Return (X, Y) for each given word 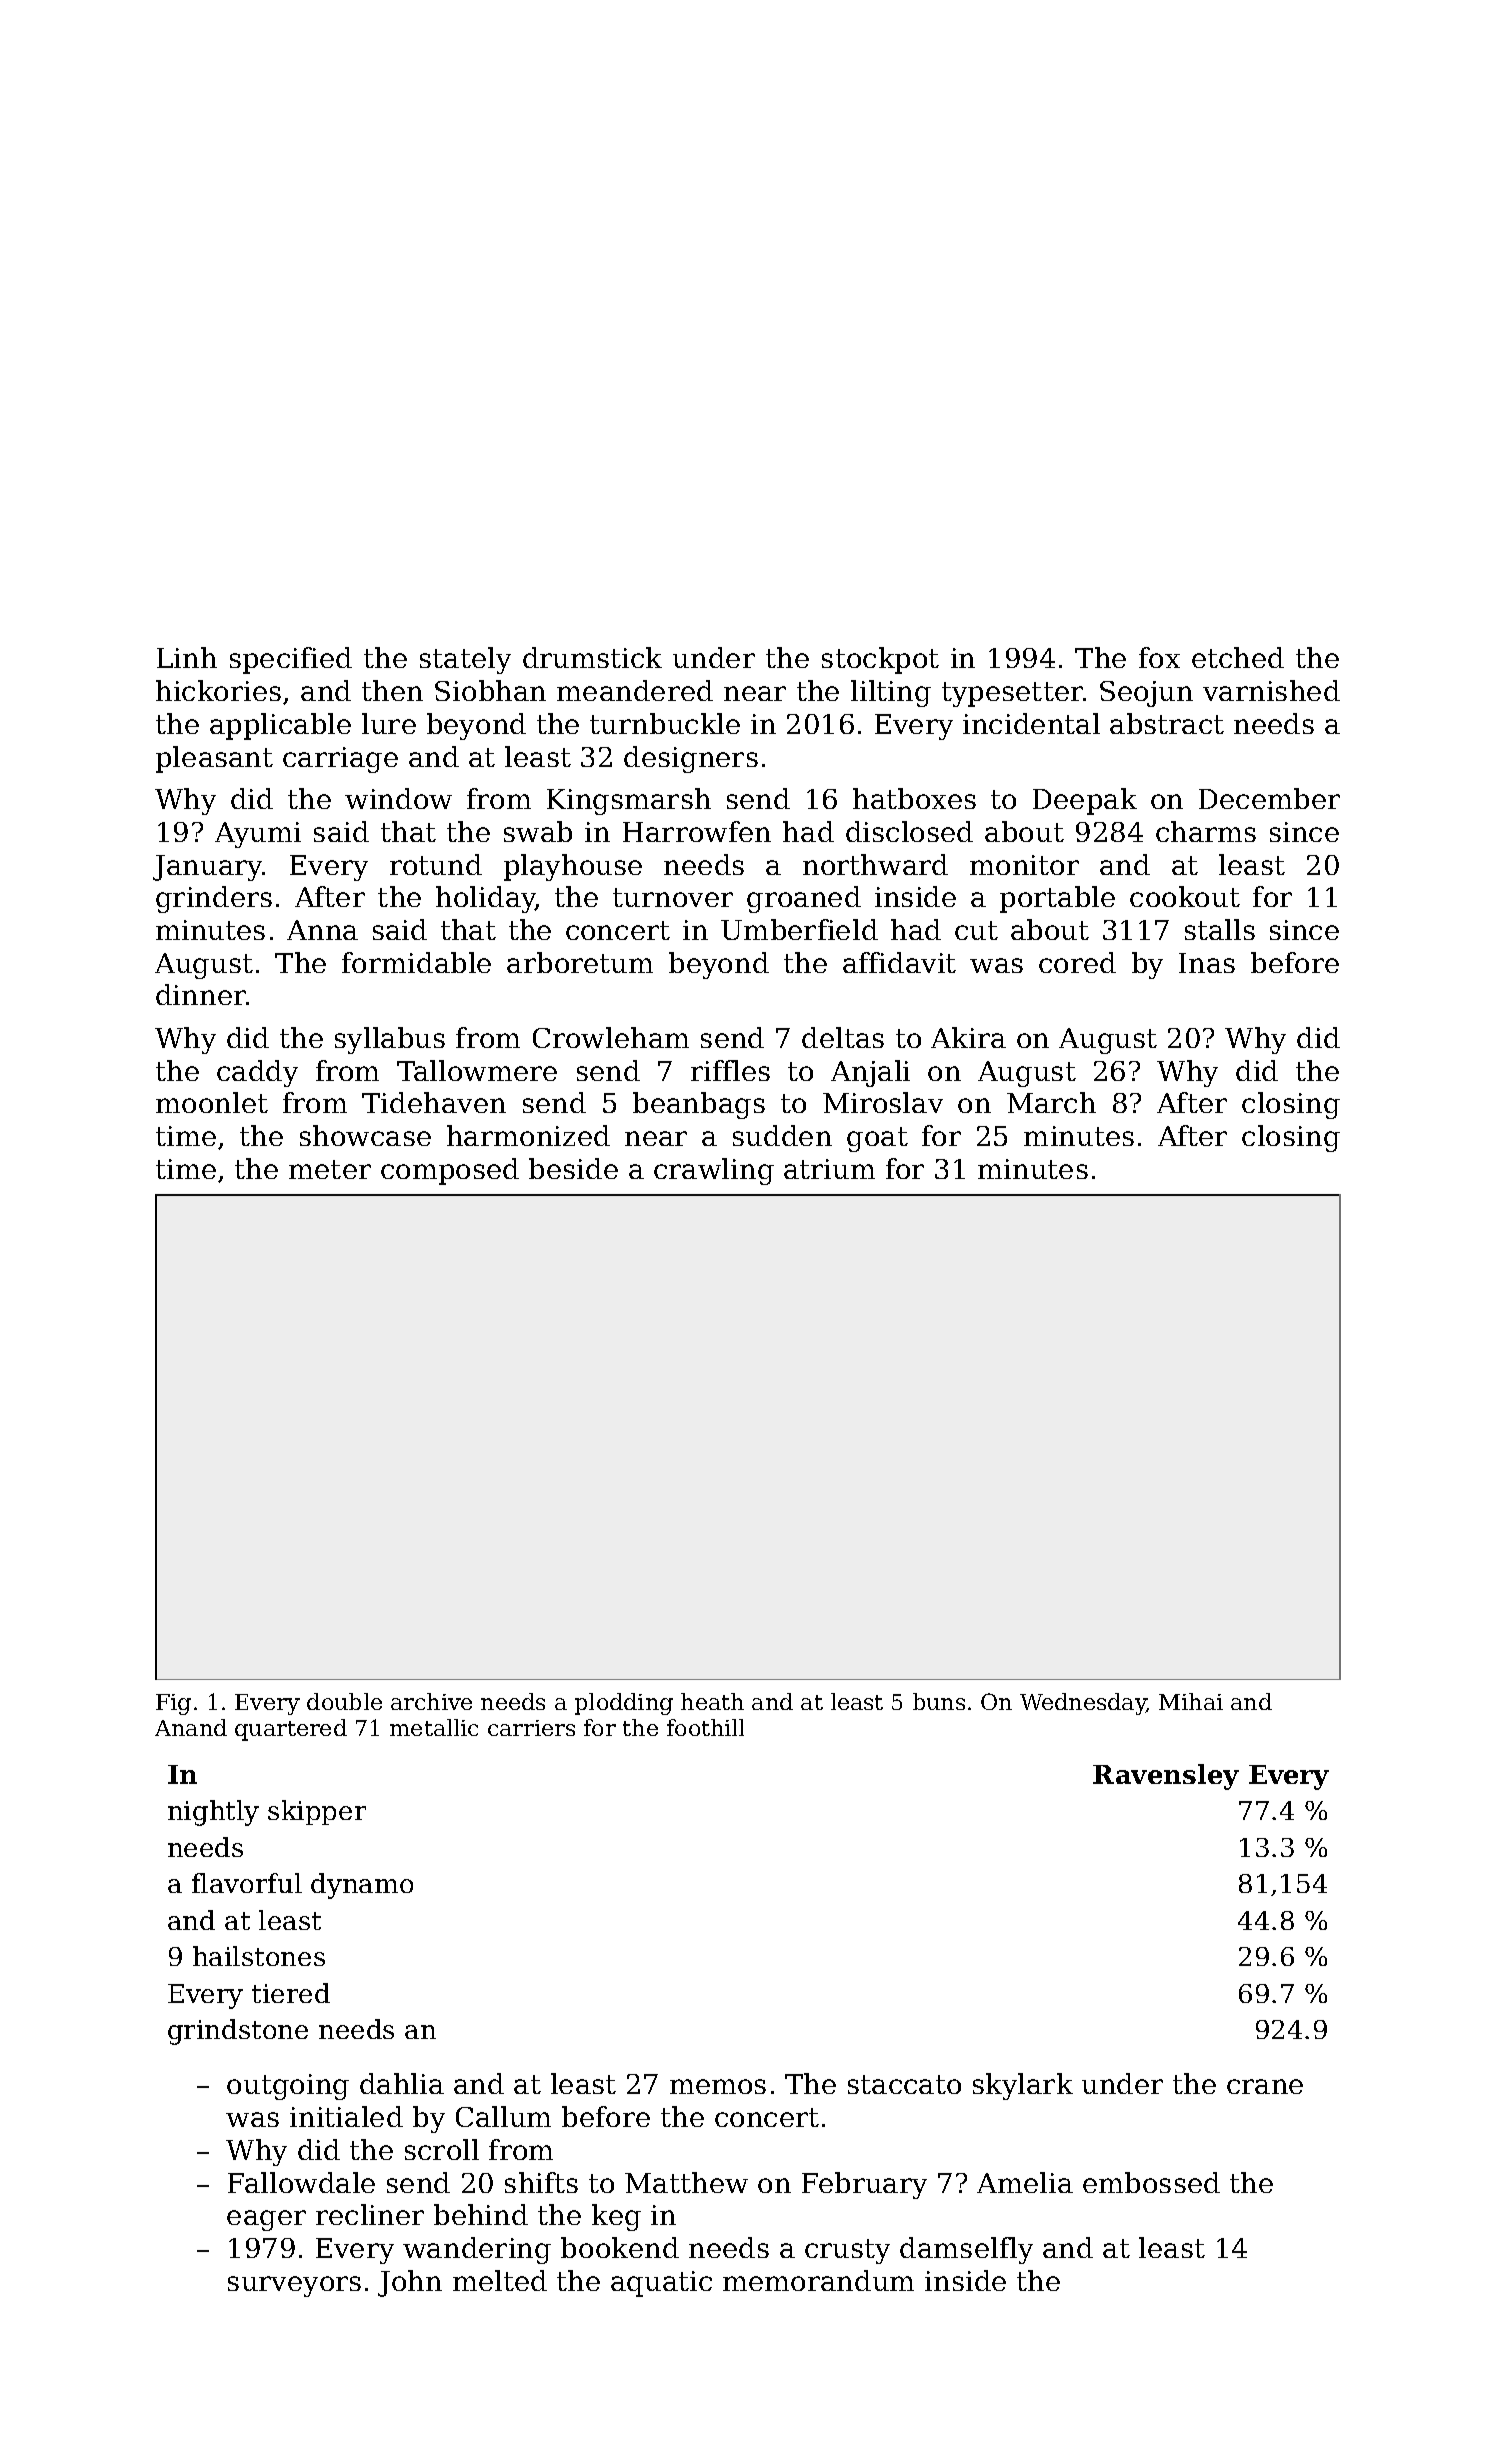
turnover (673, 897)
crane (1265, 2086)
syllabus (390, 1040)
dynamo (362, 1886)
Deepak (1085, 801)
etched (1238, 657)
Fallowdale (301, 2182)
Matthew (686, 2182)
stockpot (880, 660)
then (392, 690)
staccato (904, 2084)
